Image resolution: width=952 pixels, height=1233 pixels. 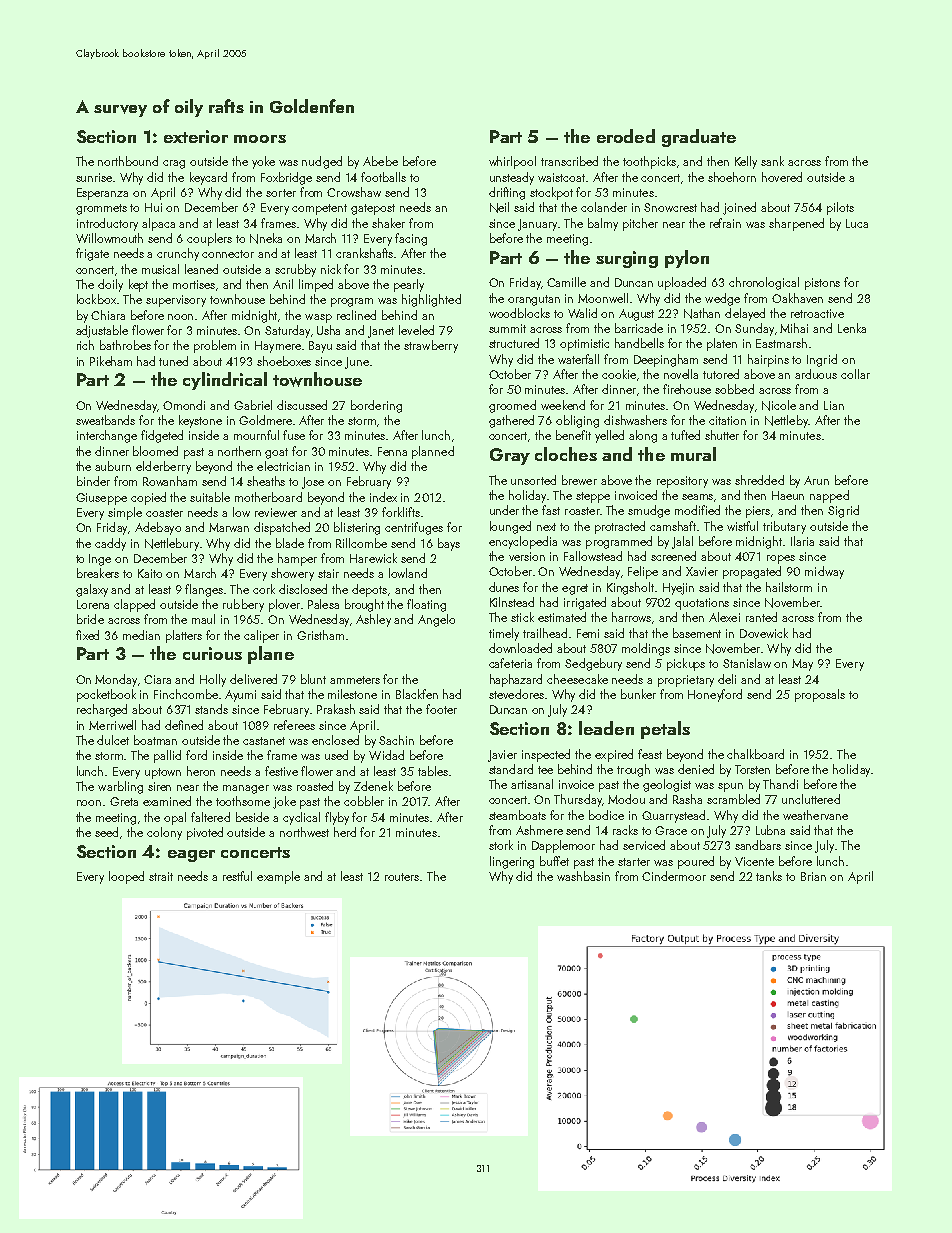 What do you see at coordinates (278, 877) in the screenshot?
I see `example` at bounding box center [278, 877].
